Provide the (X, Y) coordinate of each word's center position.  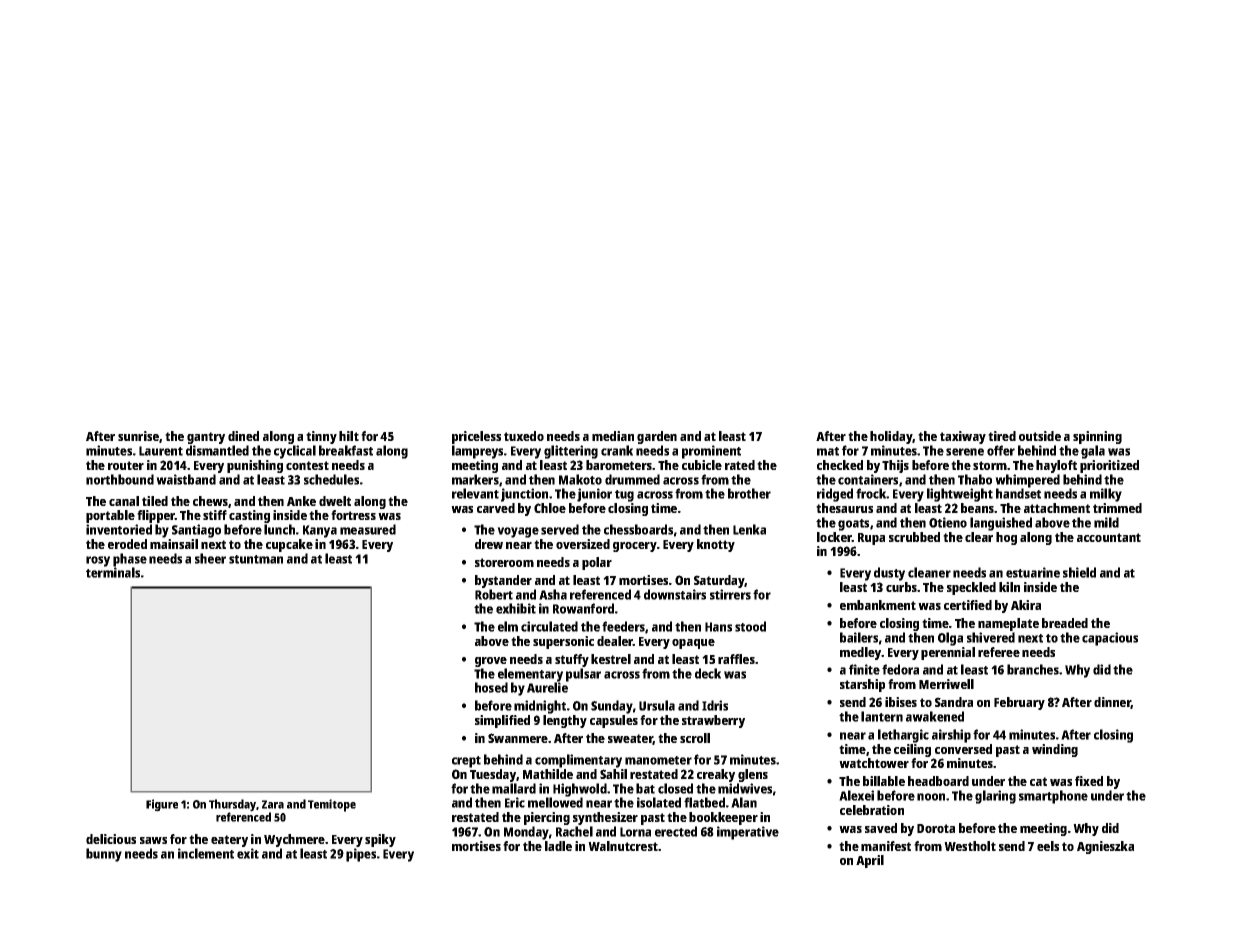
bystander (503, 581)
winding (1055, 750)
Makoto (580, 479)
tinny (321, 437)
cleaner (929, 572)
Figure (162, 805)
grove (491, 662)
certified (968, 605)
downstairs (675, 594)
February (1019, 703)
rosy (98, 561)
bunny (104, 855)
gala (1093, 452)
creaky (716, 775)
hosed (491, 687)
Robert (494, 594)
